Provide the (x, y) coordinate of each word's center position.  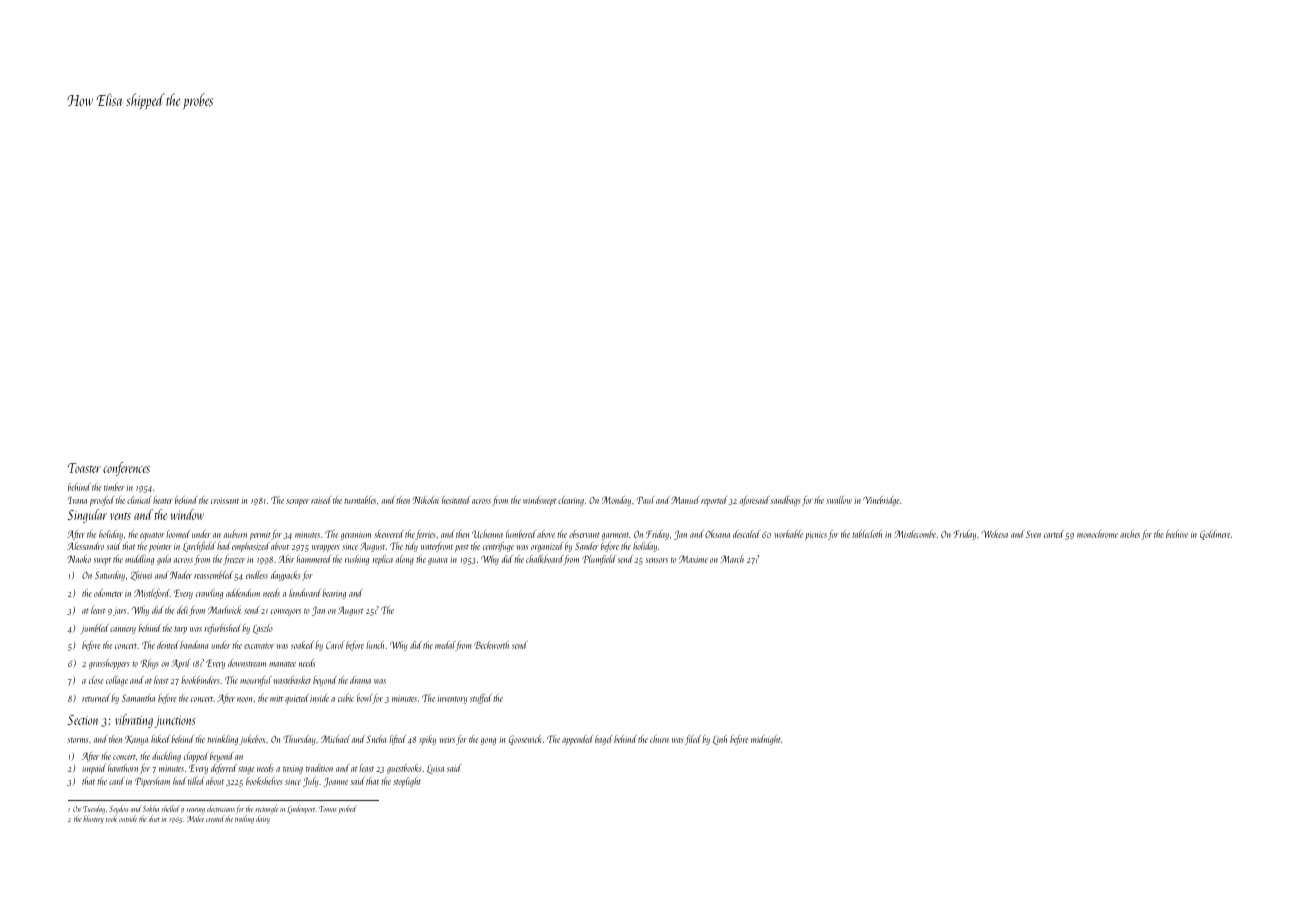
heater (163, 500)
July (311, 782)
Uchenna (487, 534)
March (732, 559)
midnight (766, 740)
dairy (263, 819)
